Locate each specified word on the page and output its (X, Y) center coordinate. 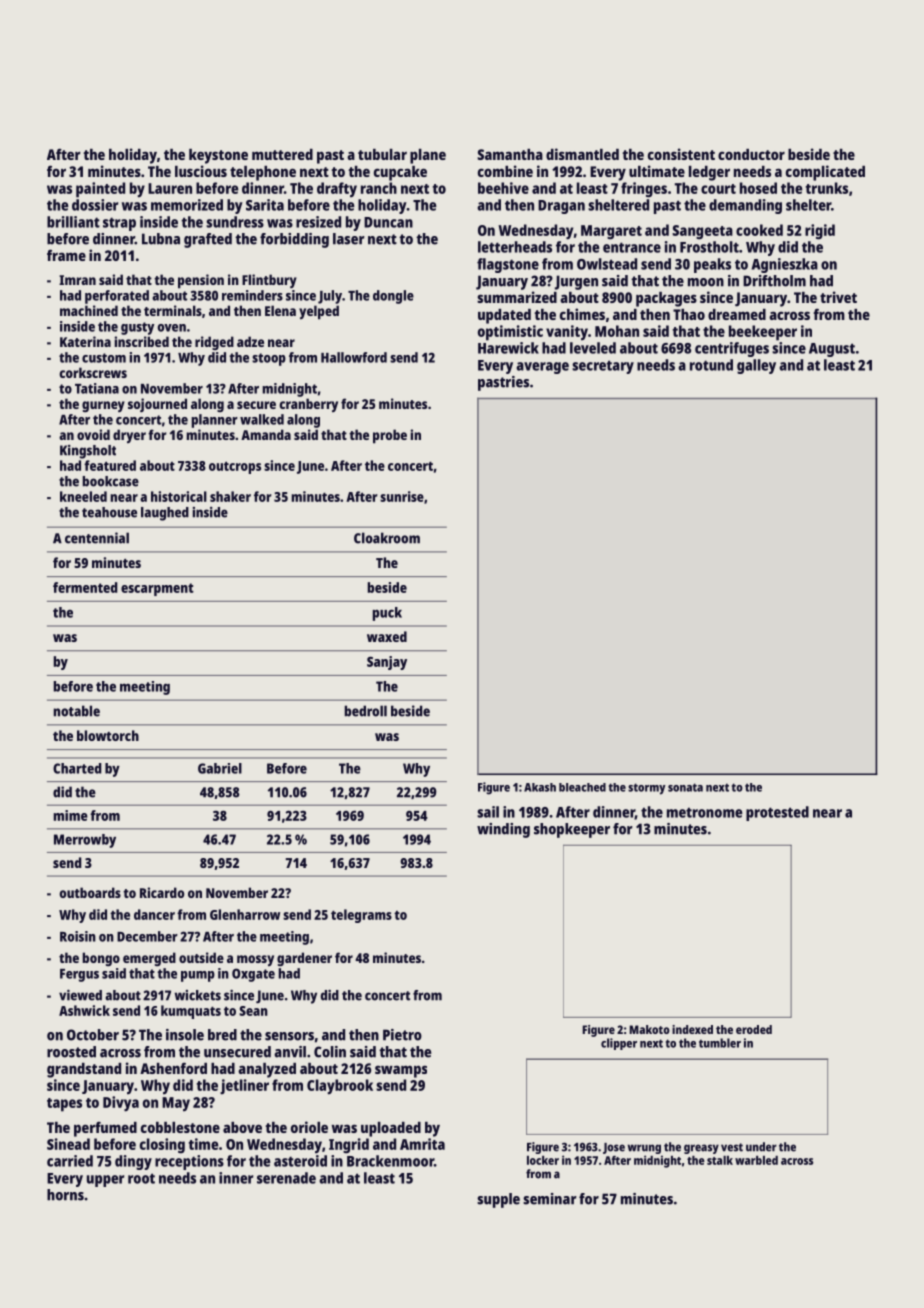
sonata (685, 787)
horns (65, 1195)
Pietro (402, 1035)
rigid (820, 232)
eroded (754, 1029)
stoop (269, 359)
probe (390, 436)
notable (77, 711)
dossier (95, 205)
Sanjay (387, 663)
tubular (382, 154)
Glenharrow (245, 914)
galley (756, 366)
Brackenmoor (390, 1161)
